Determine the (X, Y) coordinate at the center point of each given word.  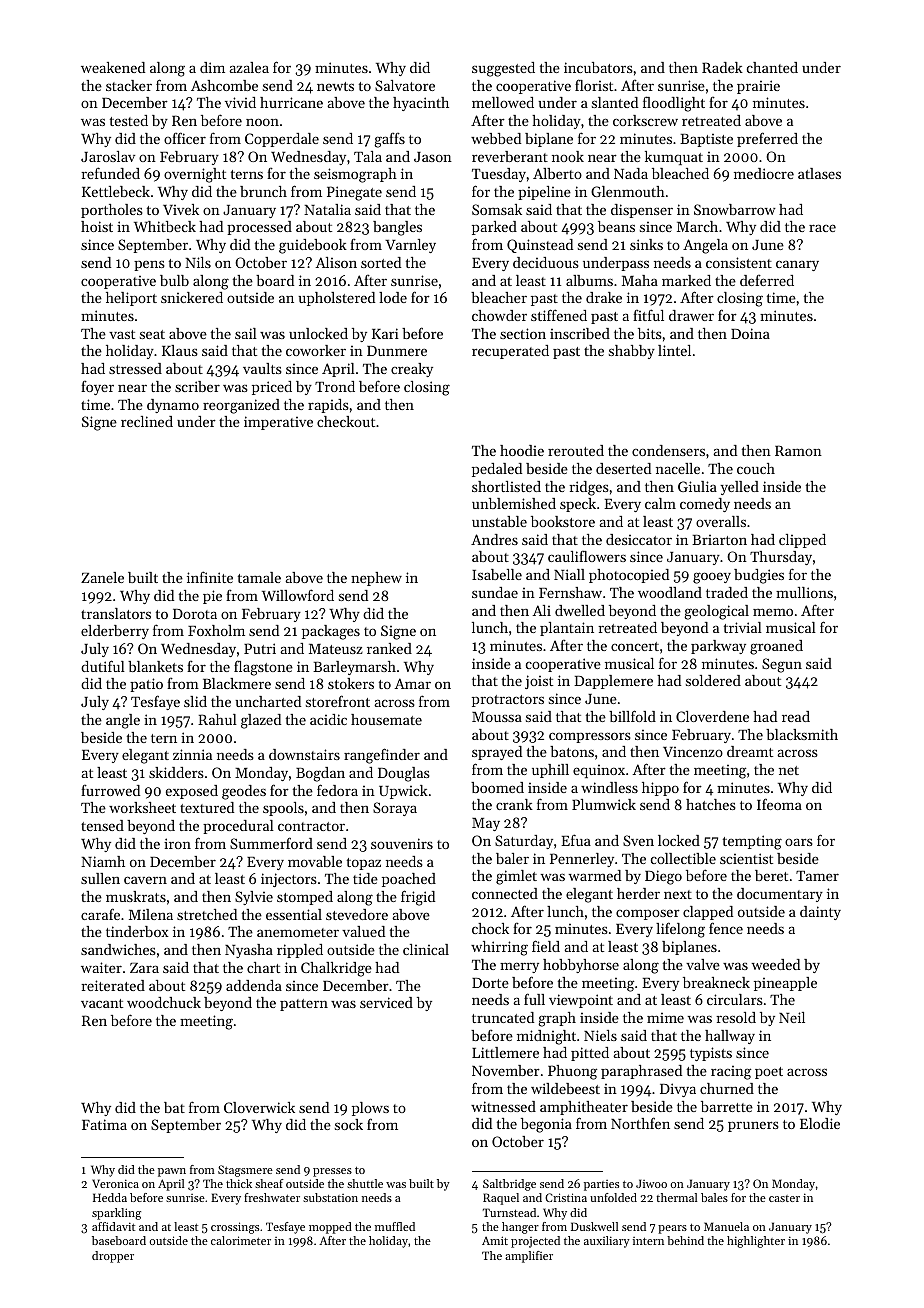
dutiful (103, 666)
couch (756, 468)
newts (335, 86)
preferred (767, 139)
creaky (412, 370)
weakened (113, 67)
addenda (254, 985)
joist (539, 682)
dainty (820, 913)
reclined (147, 421)
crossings (235, 1228)
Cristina (566, 1197)
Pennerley (582, 860)
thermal (676, 1197)
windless (609, 787)
